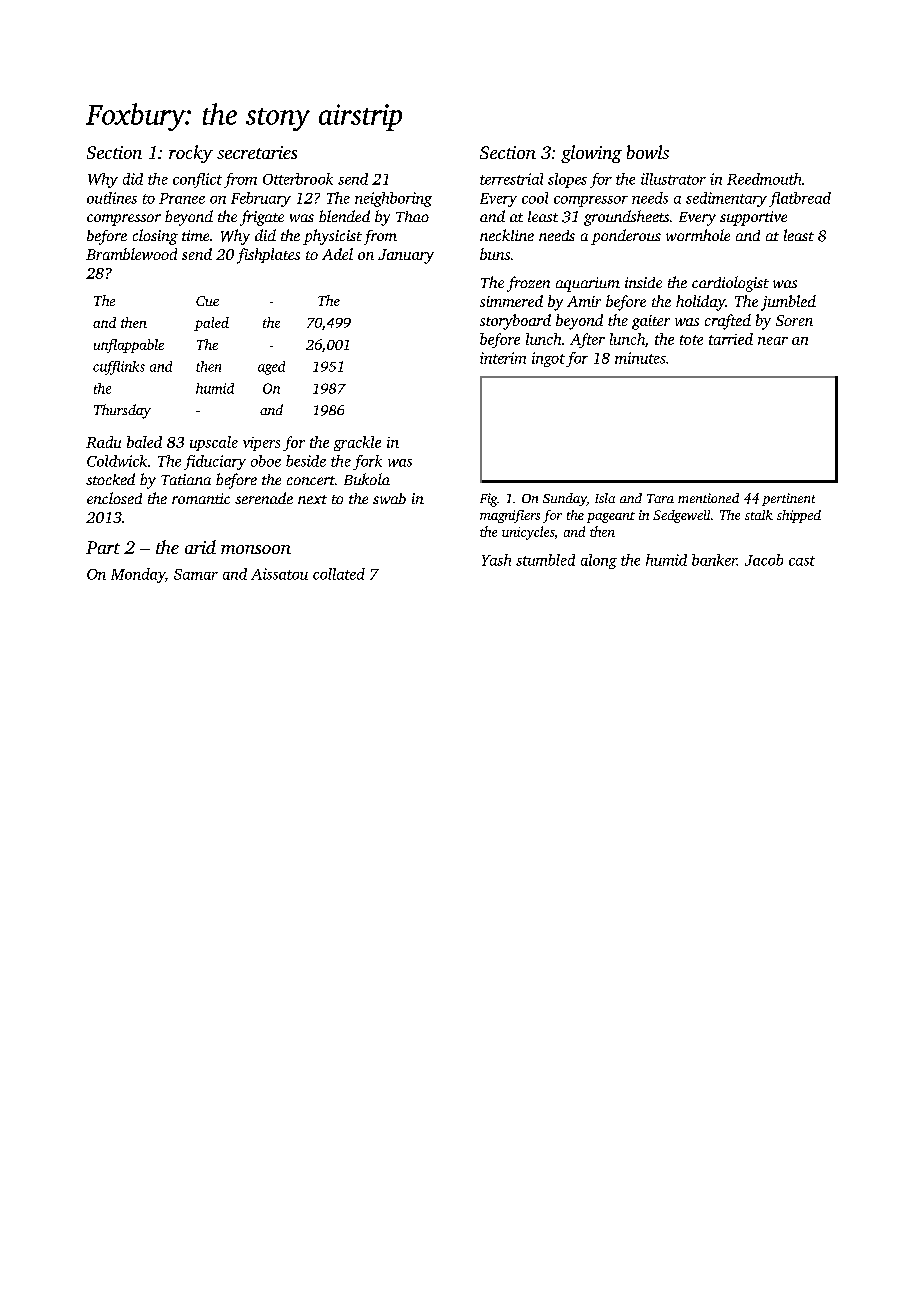  Describe the element at coordinates (640, 358) in the page. I see `minutes` at that location.
